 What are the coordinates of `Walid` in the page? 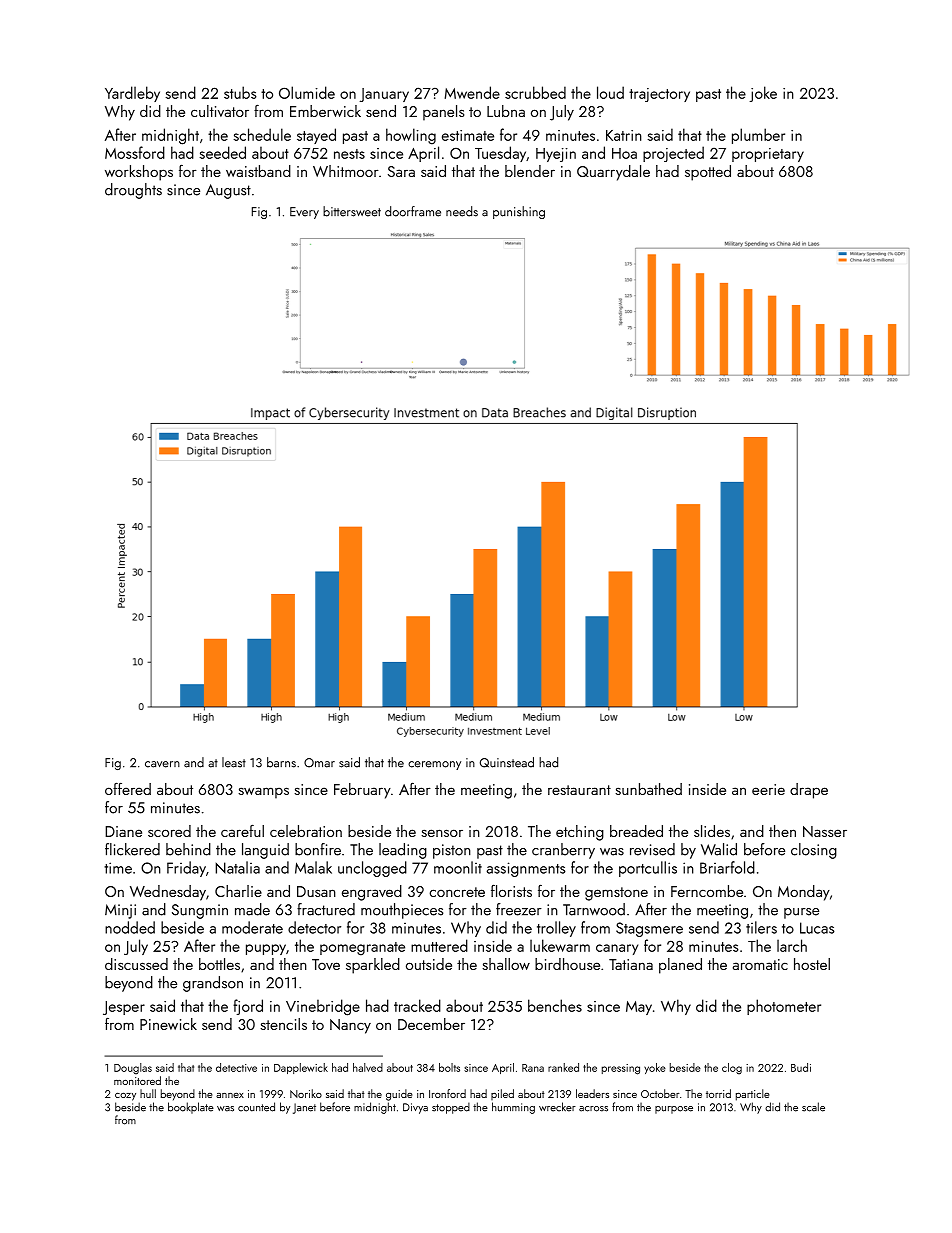 It's located at (719, 849).
